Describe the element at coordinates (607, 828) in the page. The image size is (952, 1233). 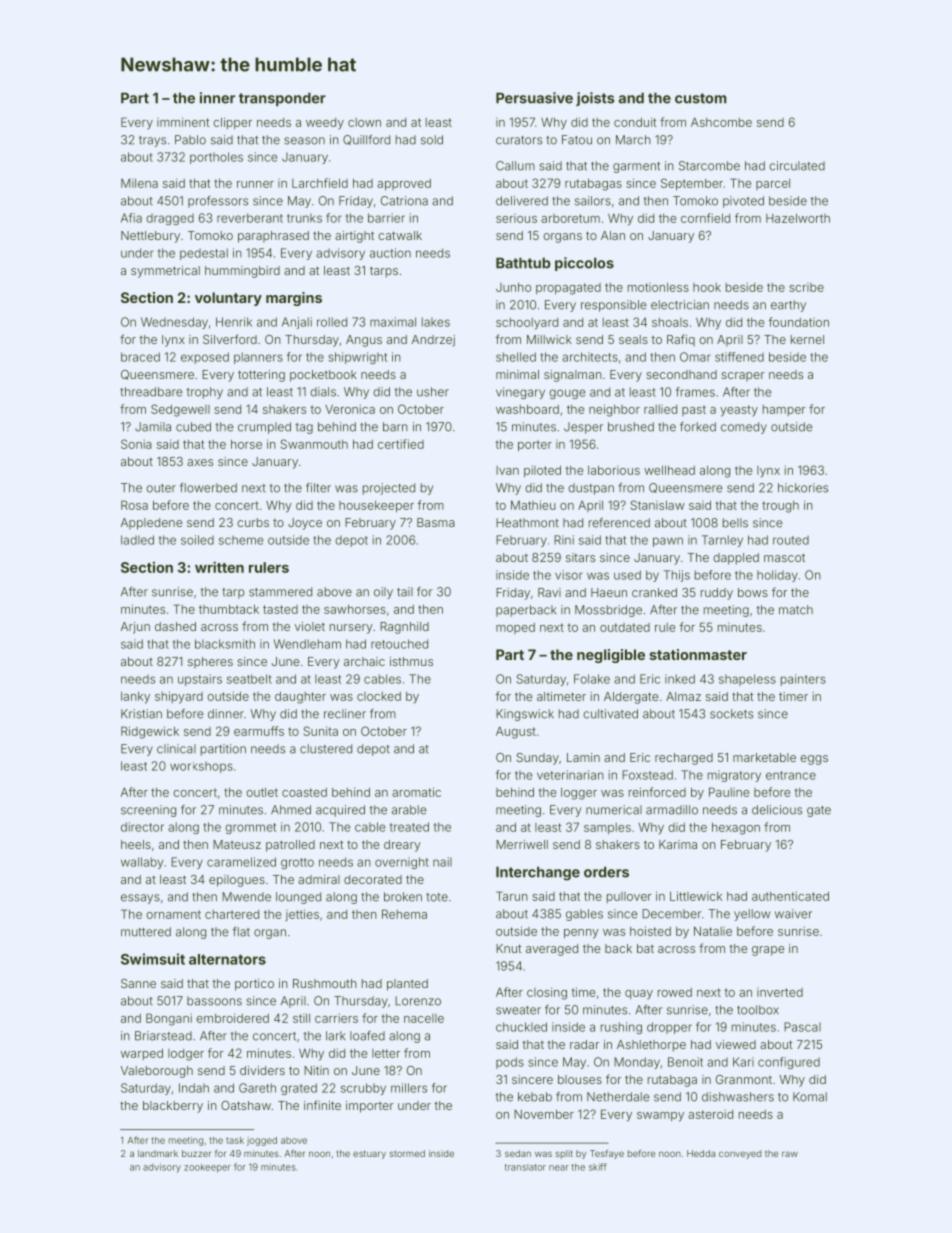
I see `samples` at that location.
